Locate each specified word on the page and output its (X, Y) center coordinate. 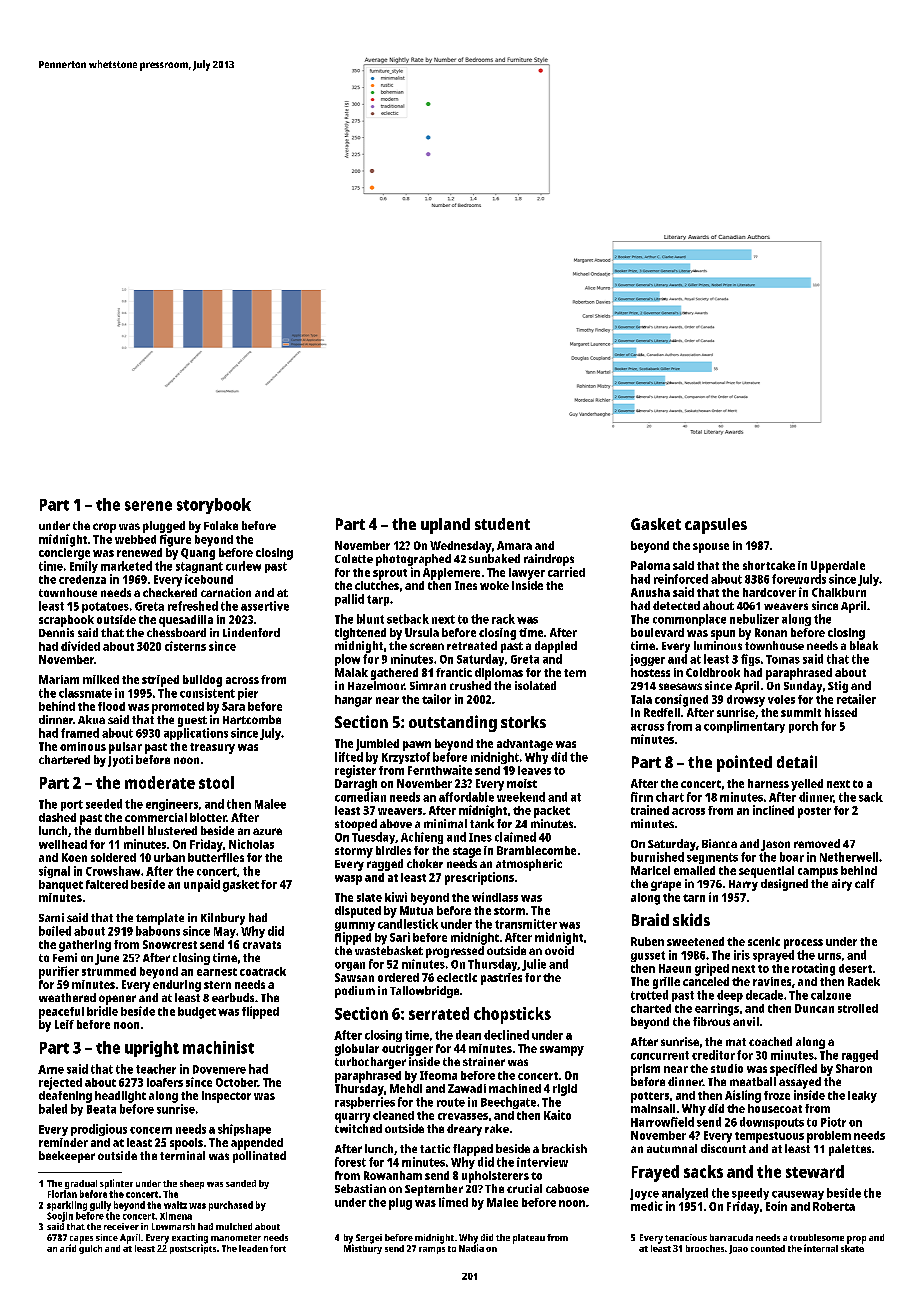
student (502, 524)
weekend (521, 797)
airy (842, 885)
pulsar (125, 748)
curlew (243, 566)
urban (169, 857)
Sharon (854, 1068)
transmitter (526, 924)
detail (797, 761)
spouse (711, 548)
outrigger (407, 1050)
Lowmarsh (173, 1226)
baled (53, 1109)
